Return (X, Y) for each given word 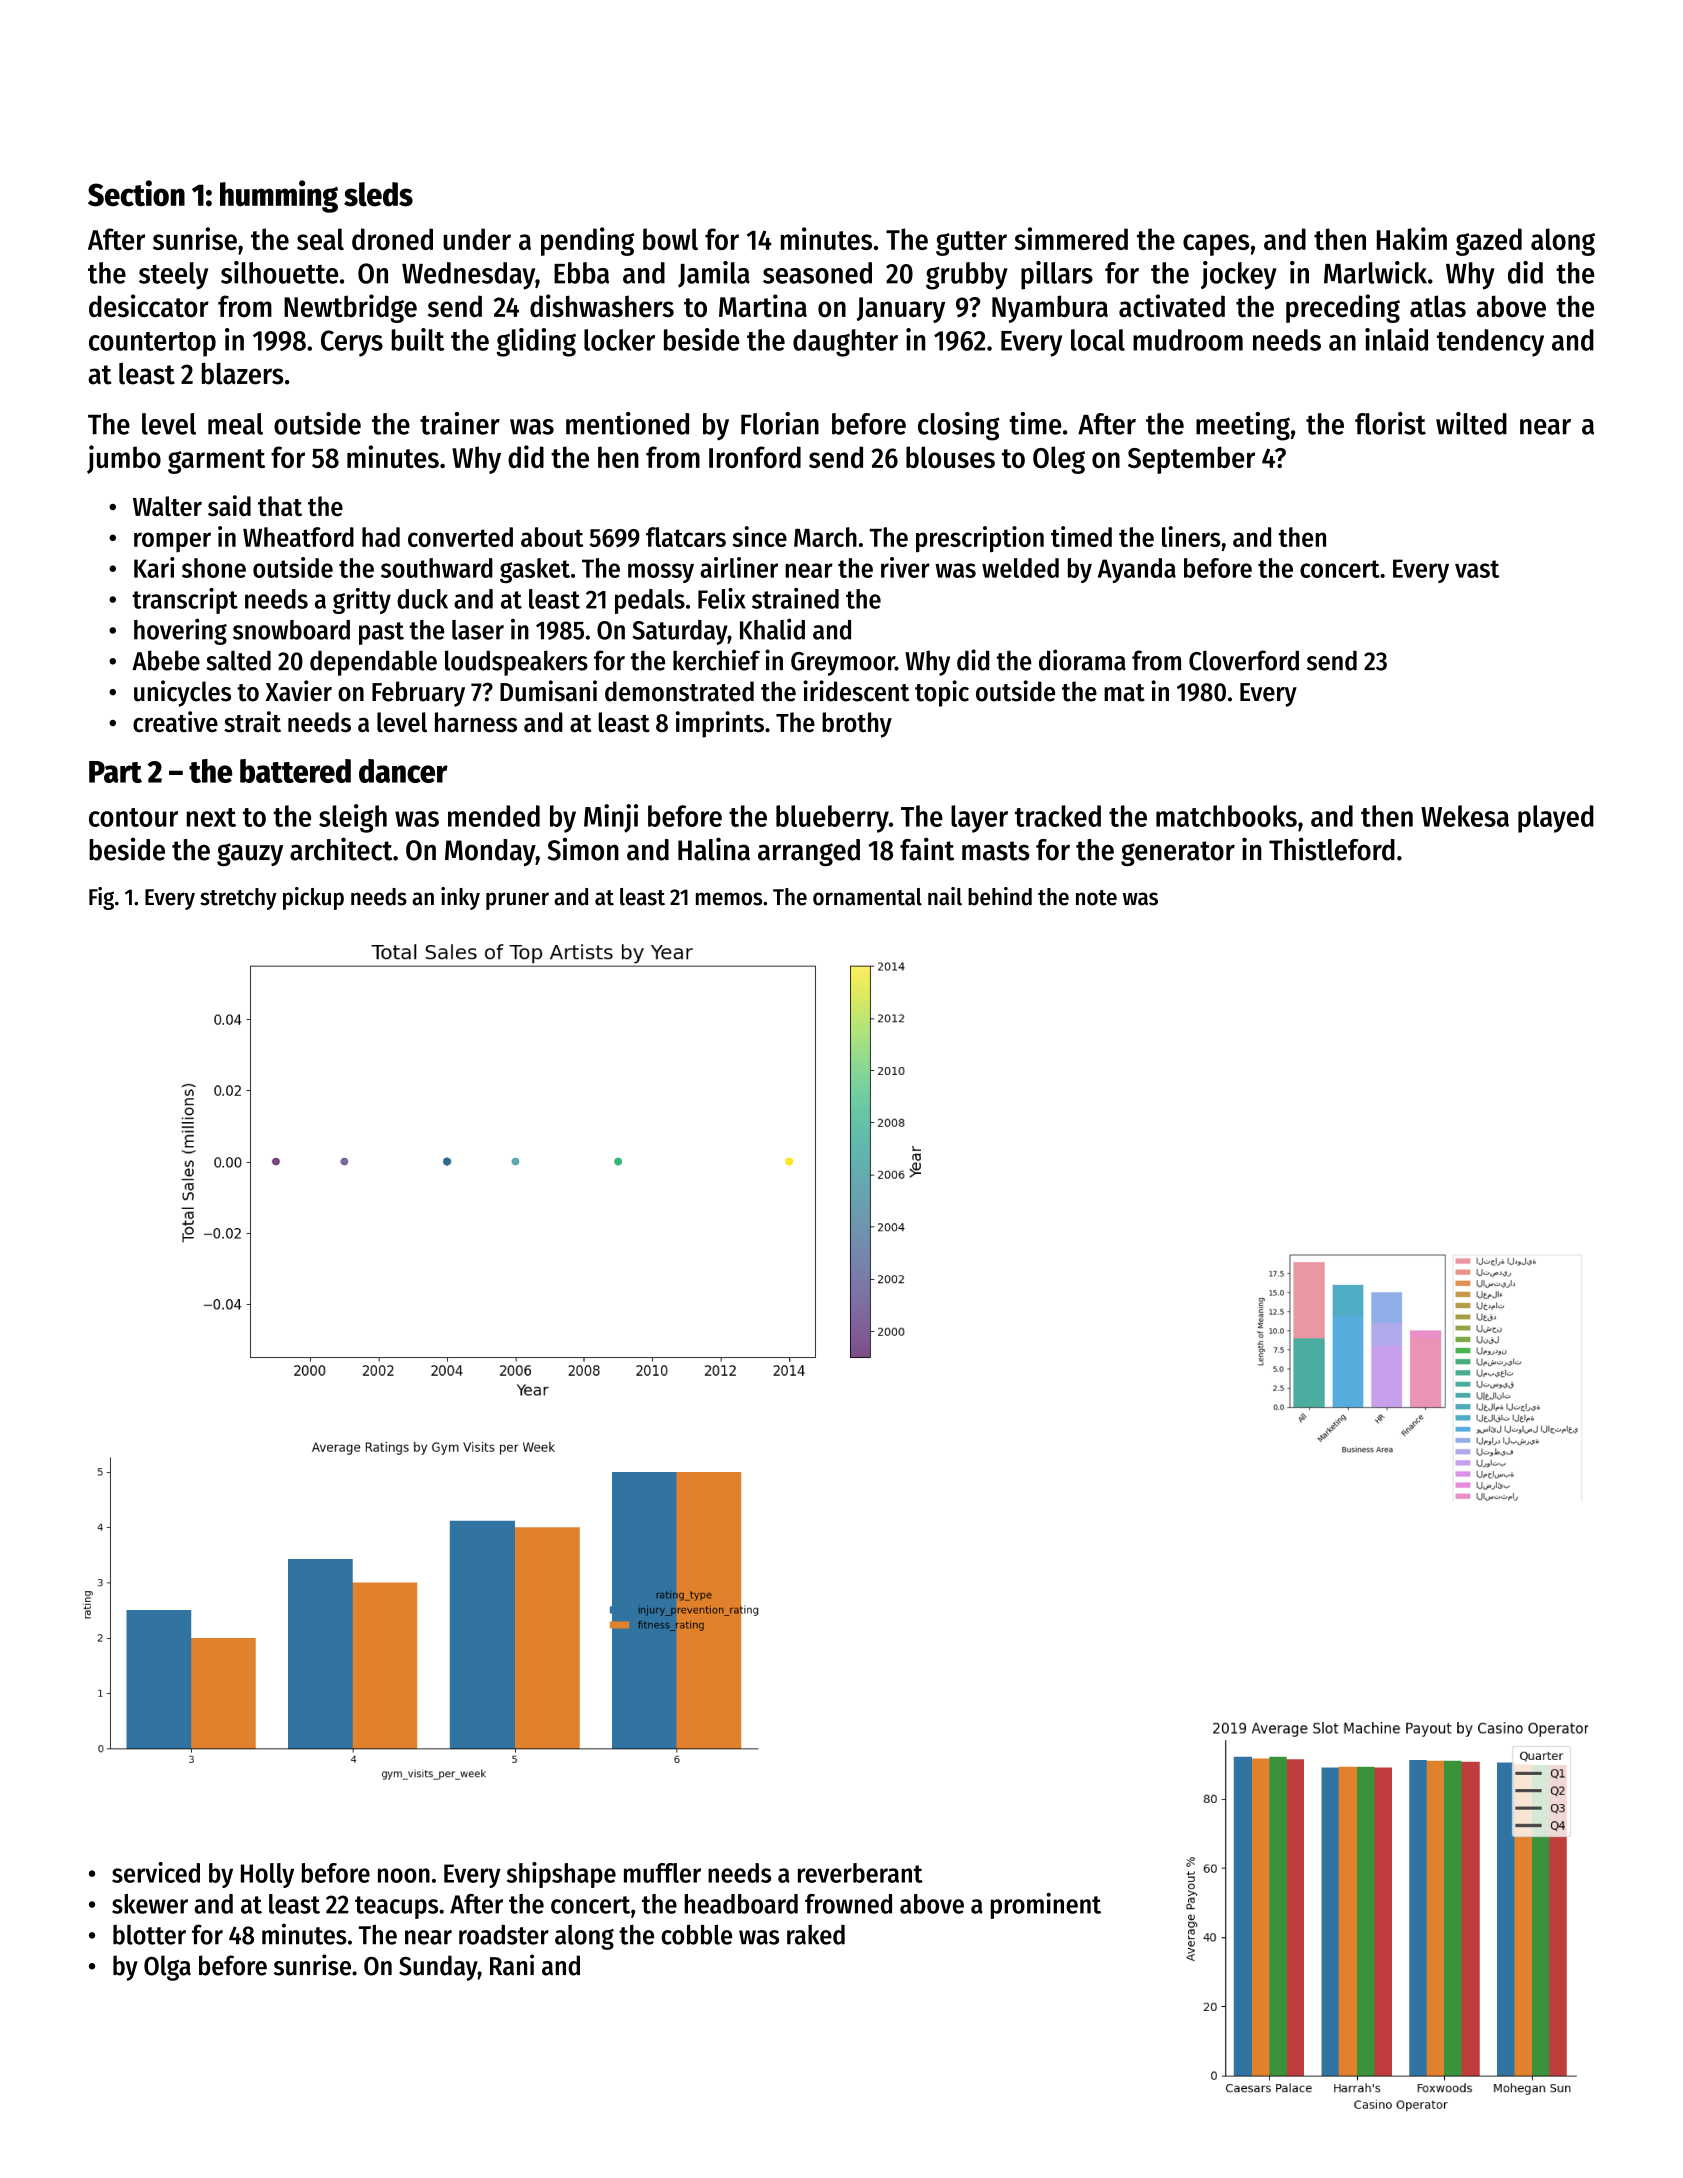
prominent (1046, 1906)
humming (279, 196)
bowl (670, 239)
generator (1178, 853)
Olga (167, 1968)
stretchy (238, 899)
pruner (517, 901)
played (1556, 819)
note (1096, 898)
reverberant (860, 1873)
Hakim (1412, 238)
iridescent (856, 691)
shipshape (561, 1875)
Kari (154, 567)
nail (945, 896)
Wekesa (1465, 816)
